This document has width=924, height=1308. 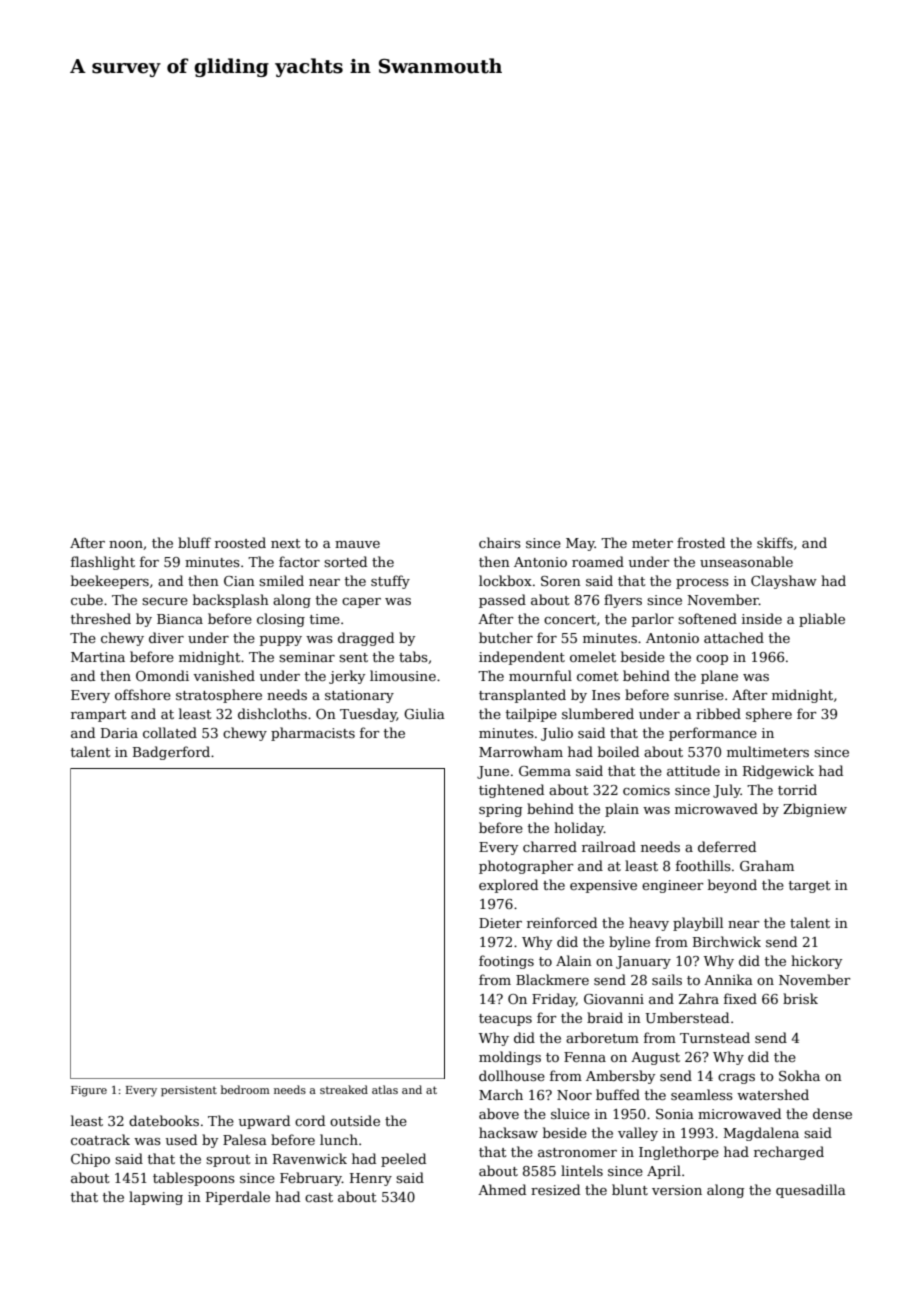 I want to click on ribbed, so click(x=718, y=713).
